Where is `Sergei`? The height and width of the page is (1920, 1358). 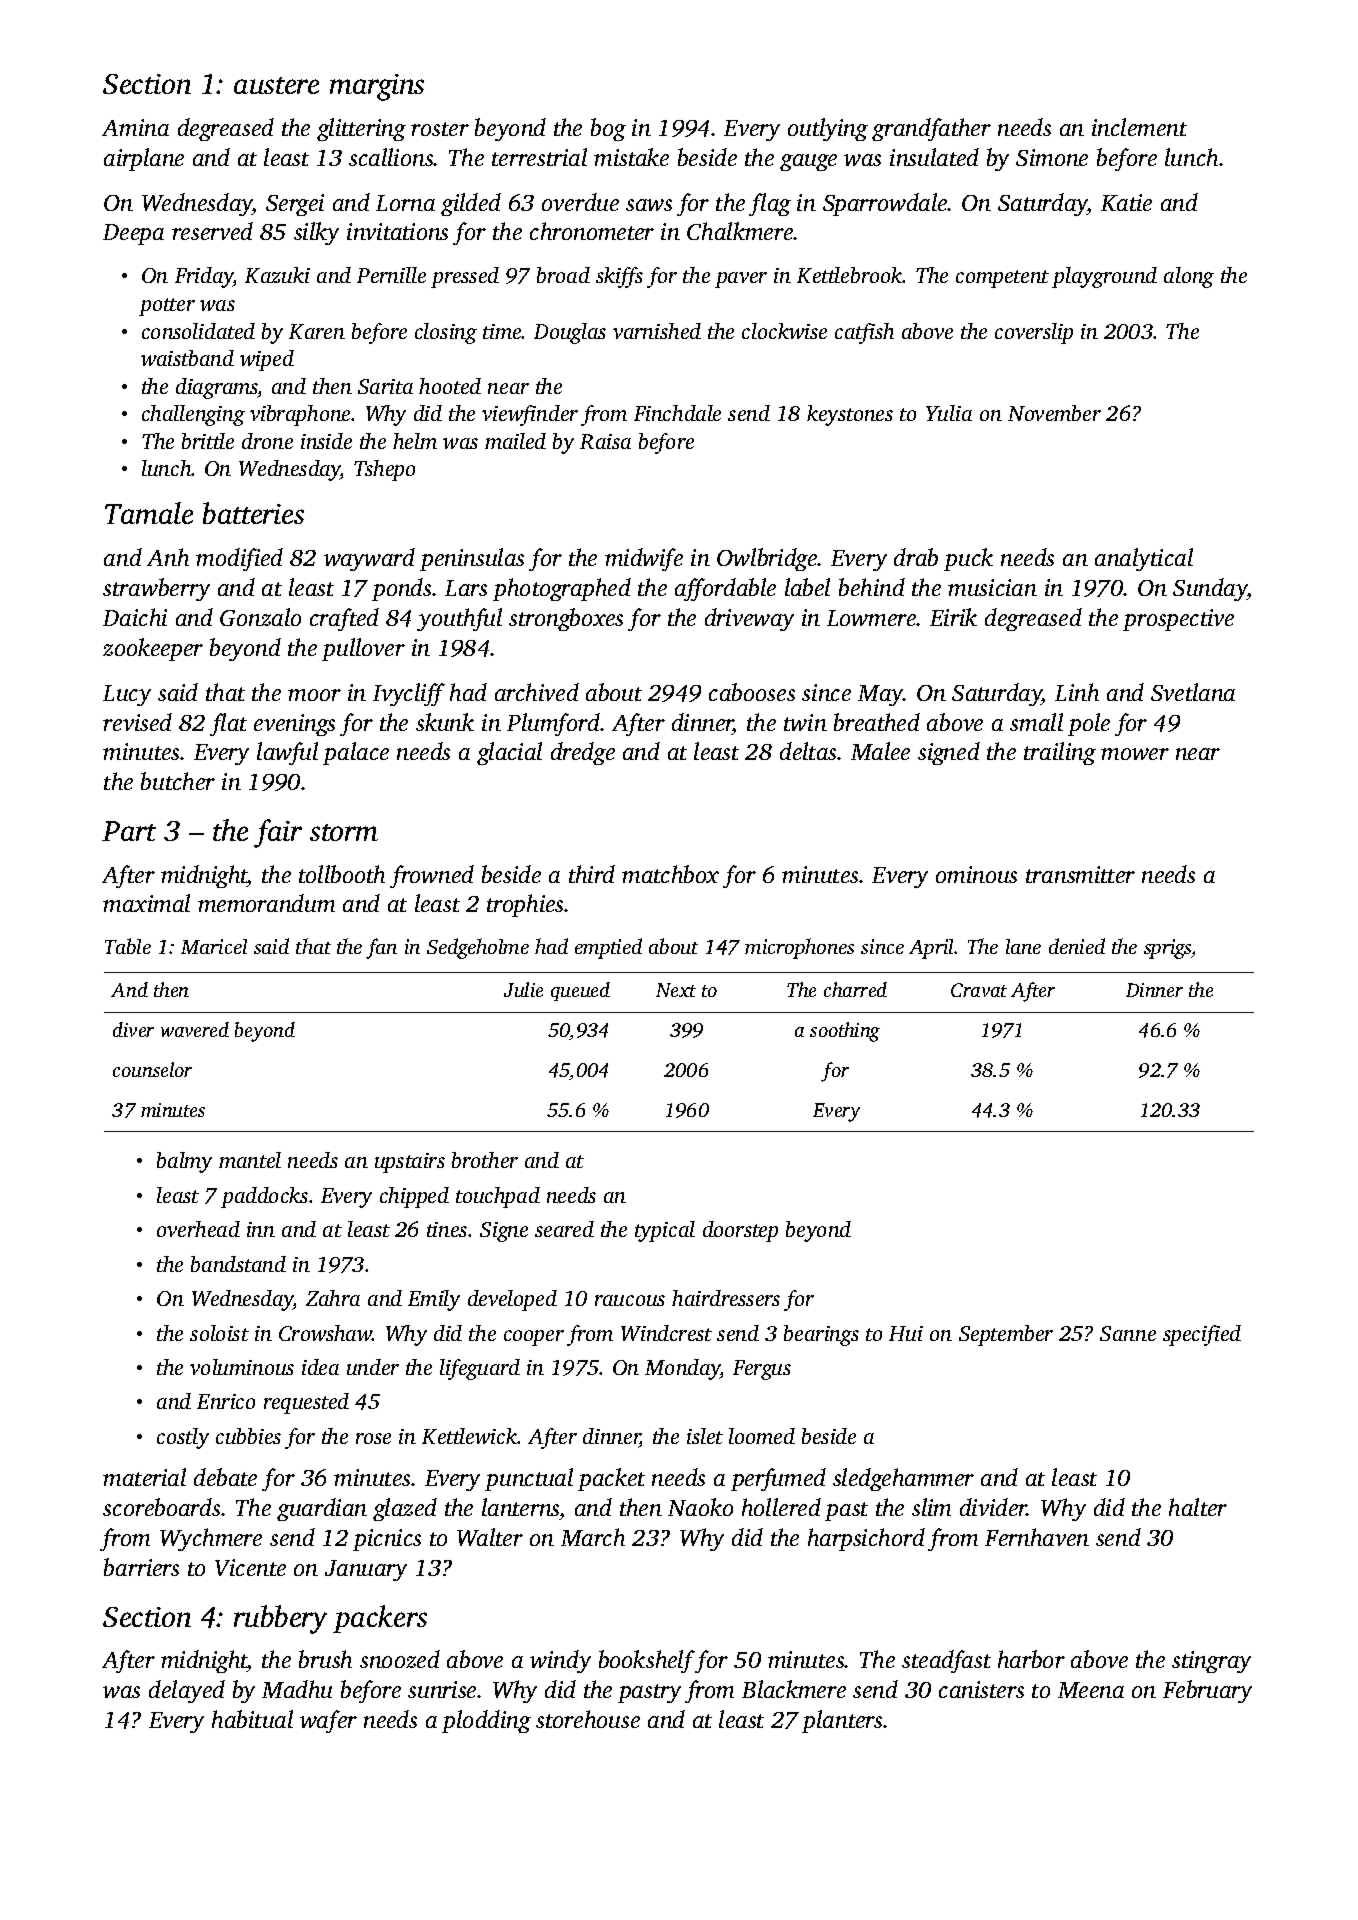 Sergei is located at coordinates (295, 205).
